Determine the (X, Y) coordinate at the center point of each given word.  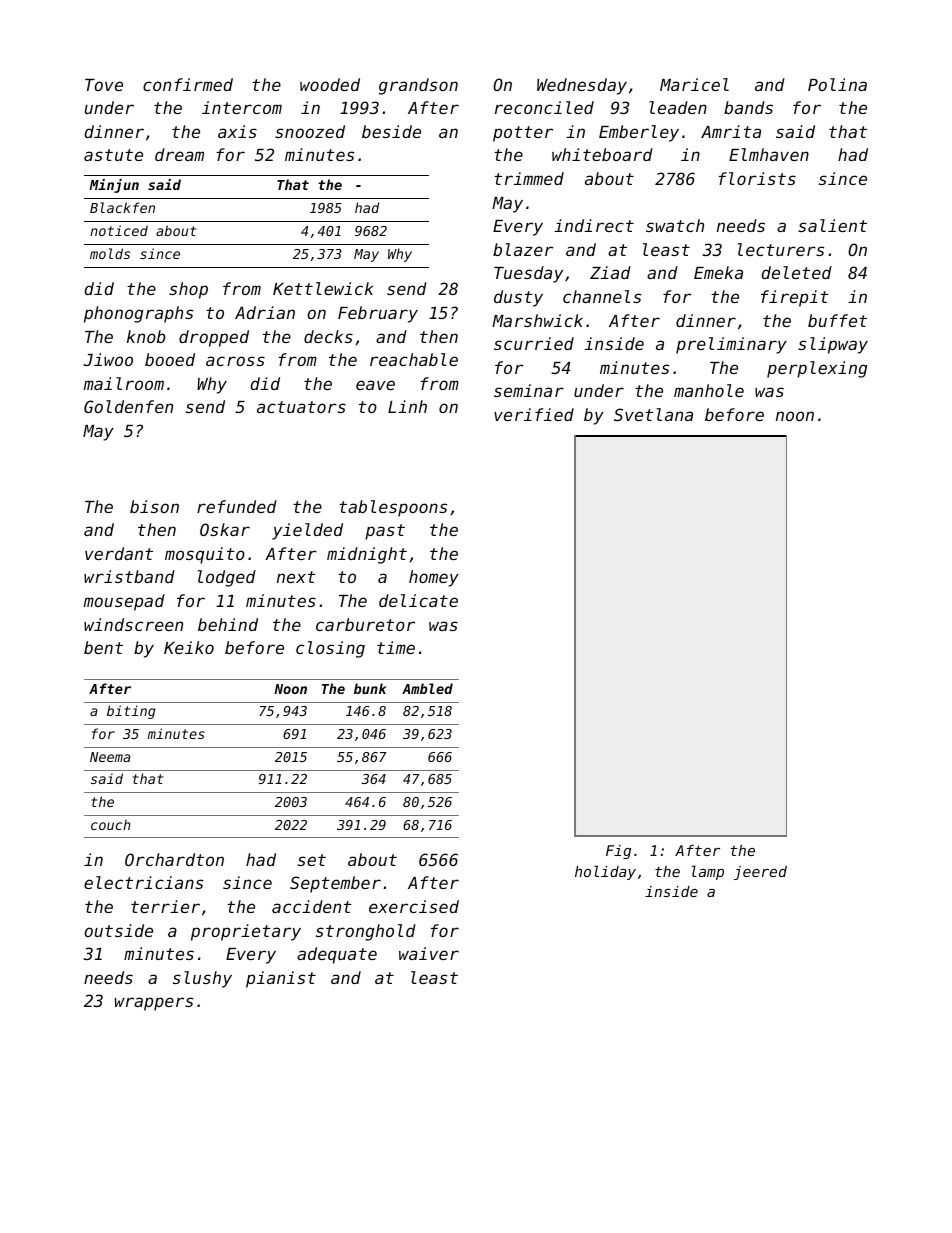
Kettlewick (323, 288)
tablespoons (393, 508)
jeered (760, 873)
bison (154, 506)
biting (131, 712)
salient (832, 225)
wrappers (154, 1004)
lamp (708, 872)
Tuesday (528, 274)
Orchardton (174, 859)
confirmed (188, 84)
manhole (709, 390)
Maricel (694, 84)
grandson (418, 86)
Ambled (427, 688)
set (312, 860)
